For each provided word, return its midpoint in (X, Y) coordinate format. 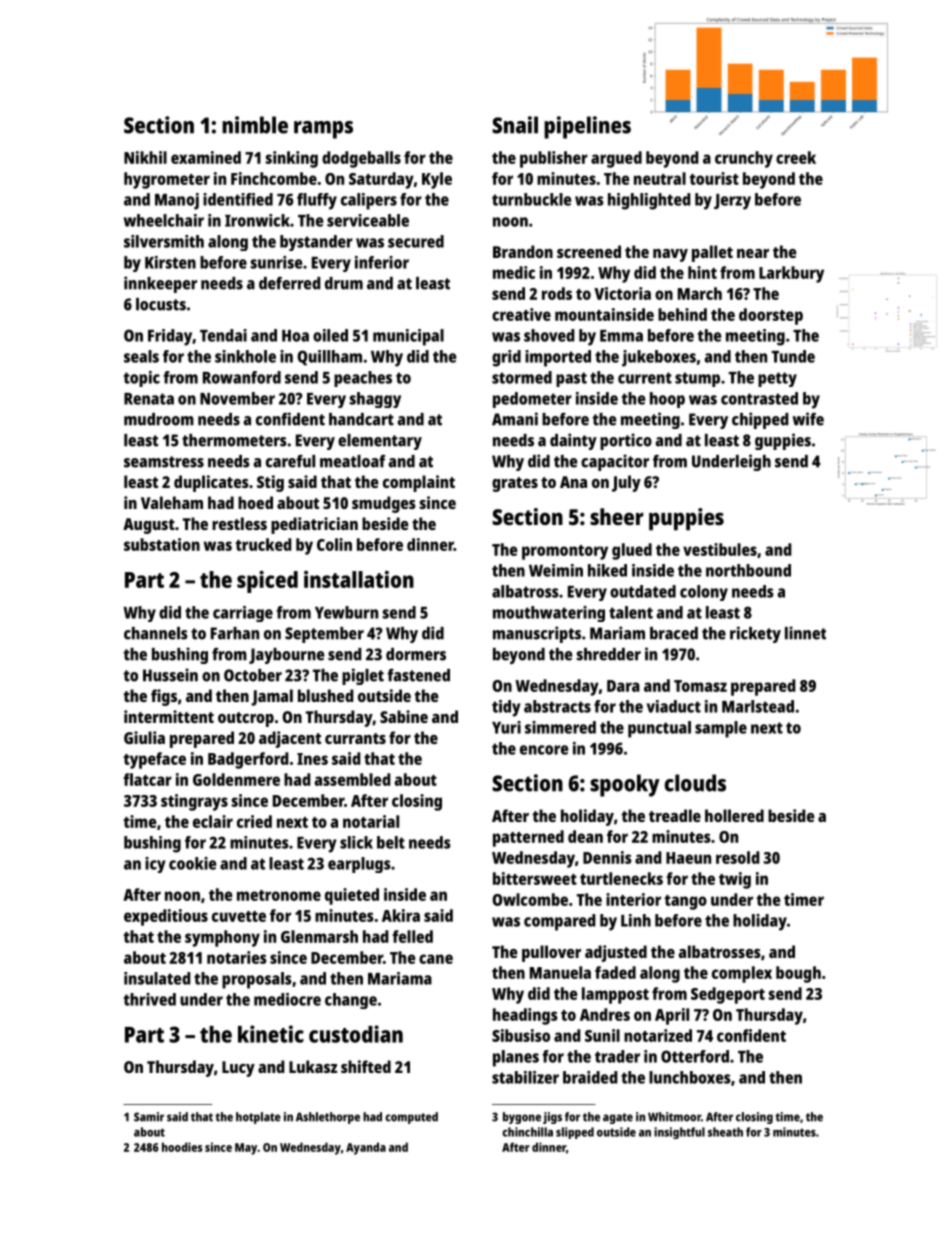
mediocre (287, 999)
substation (162, 544)
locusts (161, 304)
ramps (323, 130)
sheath (725, 1132)
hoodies (182, 1147)
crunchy (744, 159)
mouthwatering (549, 614)
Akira (401, 915)
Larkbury (791, 274)
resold (738, 857)
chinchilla (527, 1132)
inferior (382, 262)
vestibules (720, 549)
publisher (554, 159)
